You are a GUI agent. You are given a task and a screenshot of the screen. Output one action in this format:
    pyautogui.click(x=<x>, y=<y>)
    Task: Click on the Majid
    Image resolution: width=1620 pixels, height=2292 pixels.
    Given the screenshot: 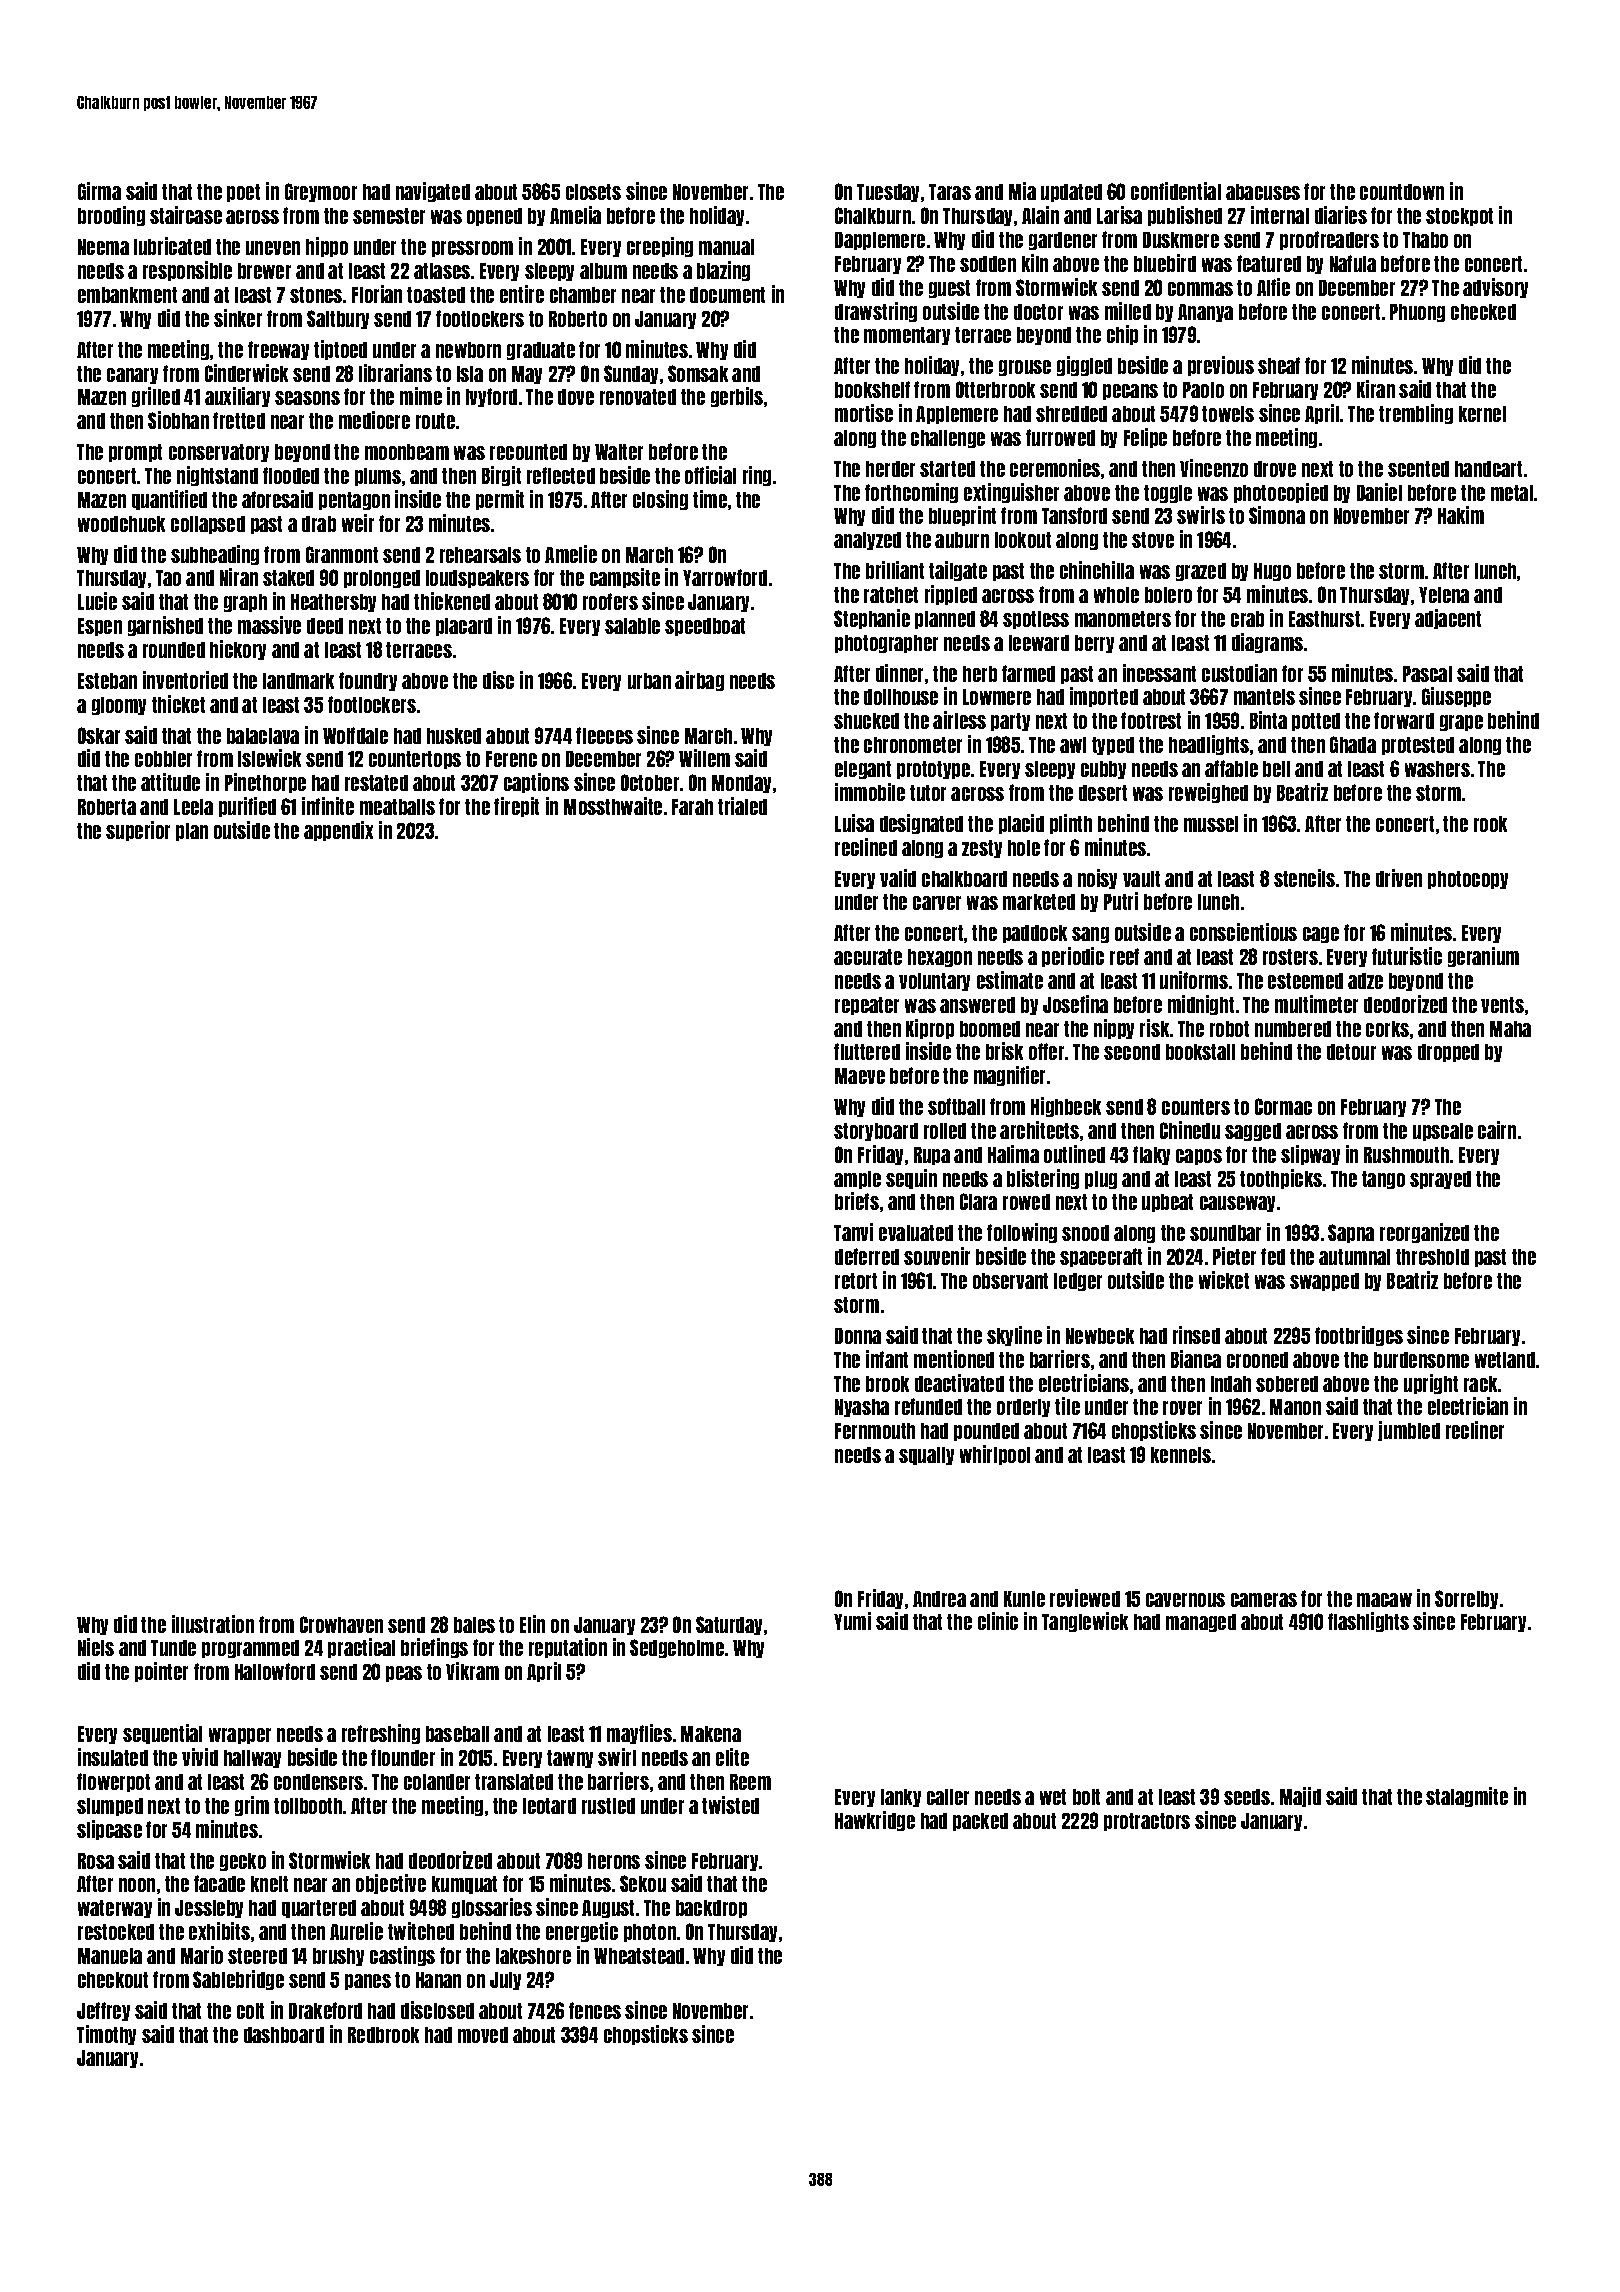 What is the action you would take?
    pyautogui.click(x=1300, y=1797)
